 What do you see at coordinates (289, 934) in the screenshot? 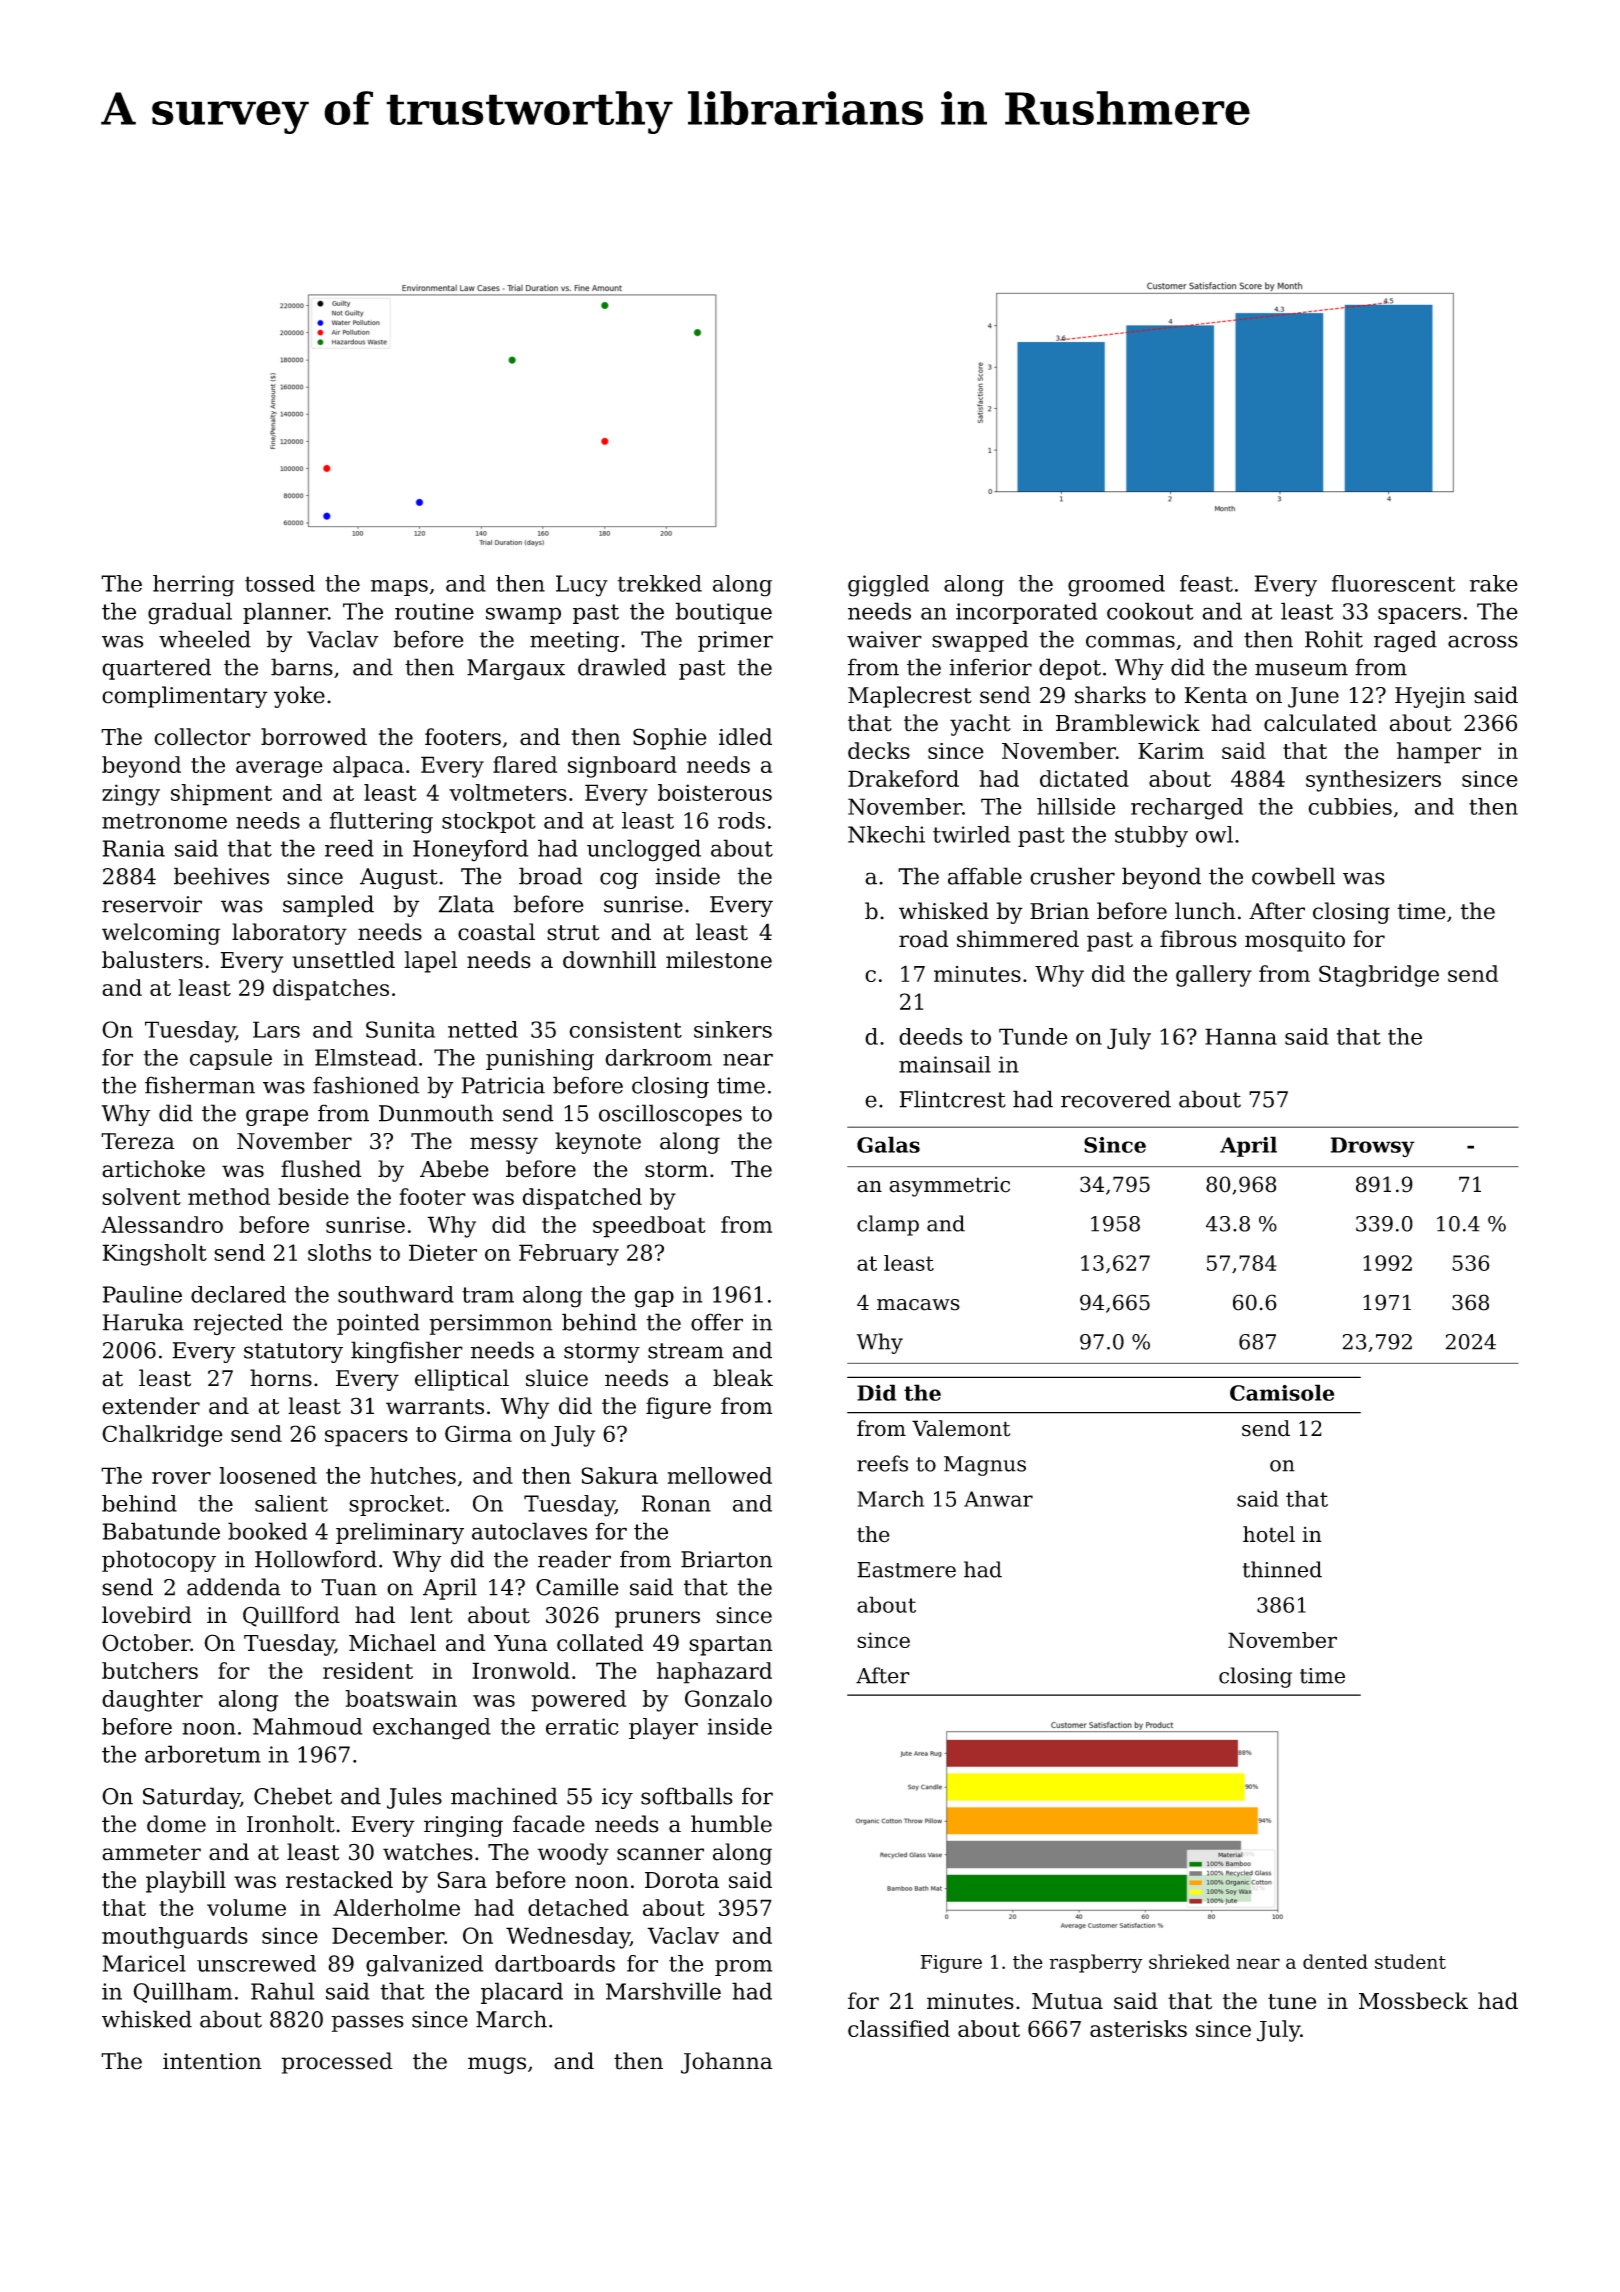
I see `laboratory` at bounding box center [289, 934].
